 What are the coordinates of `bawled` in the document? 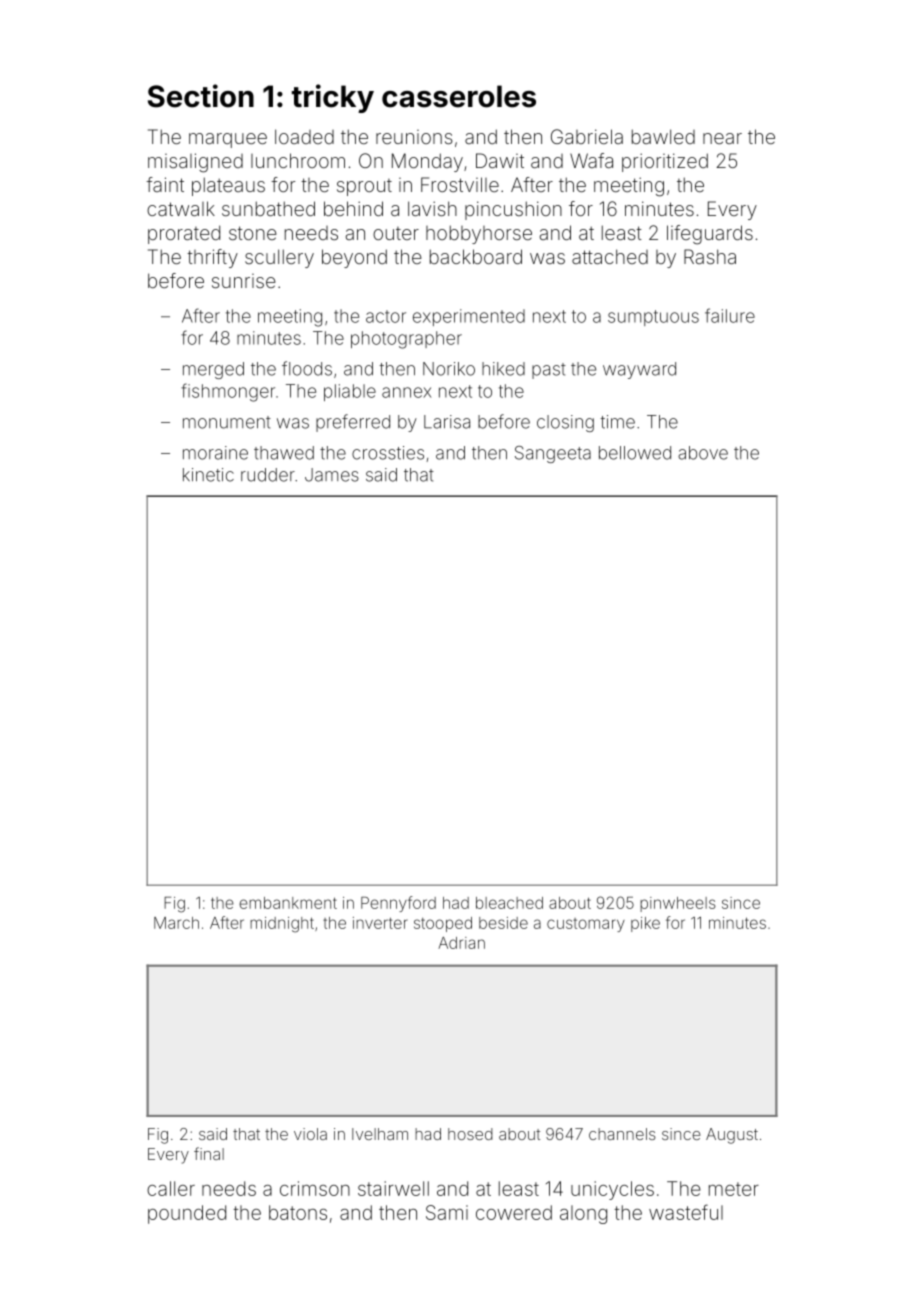 It's located at (663, 136).
